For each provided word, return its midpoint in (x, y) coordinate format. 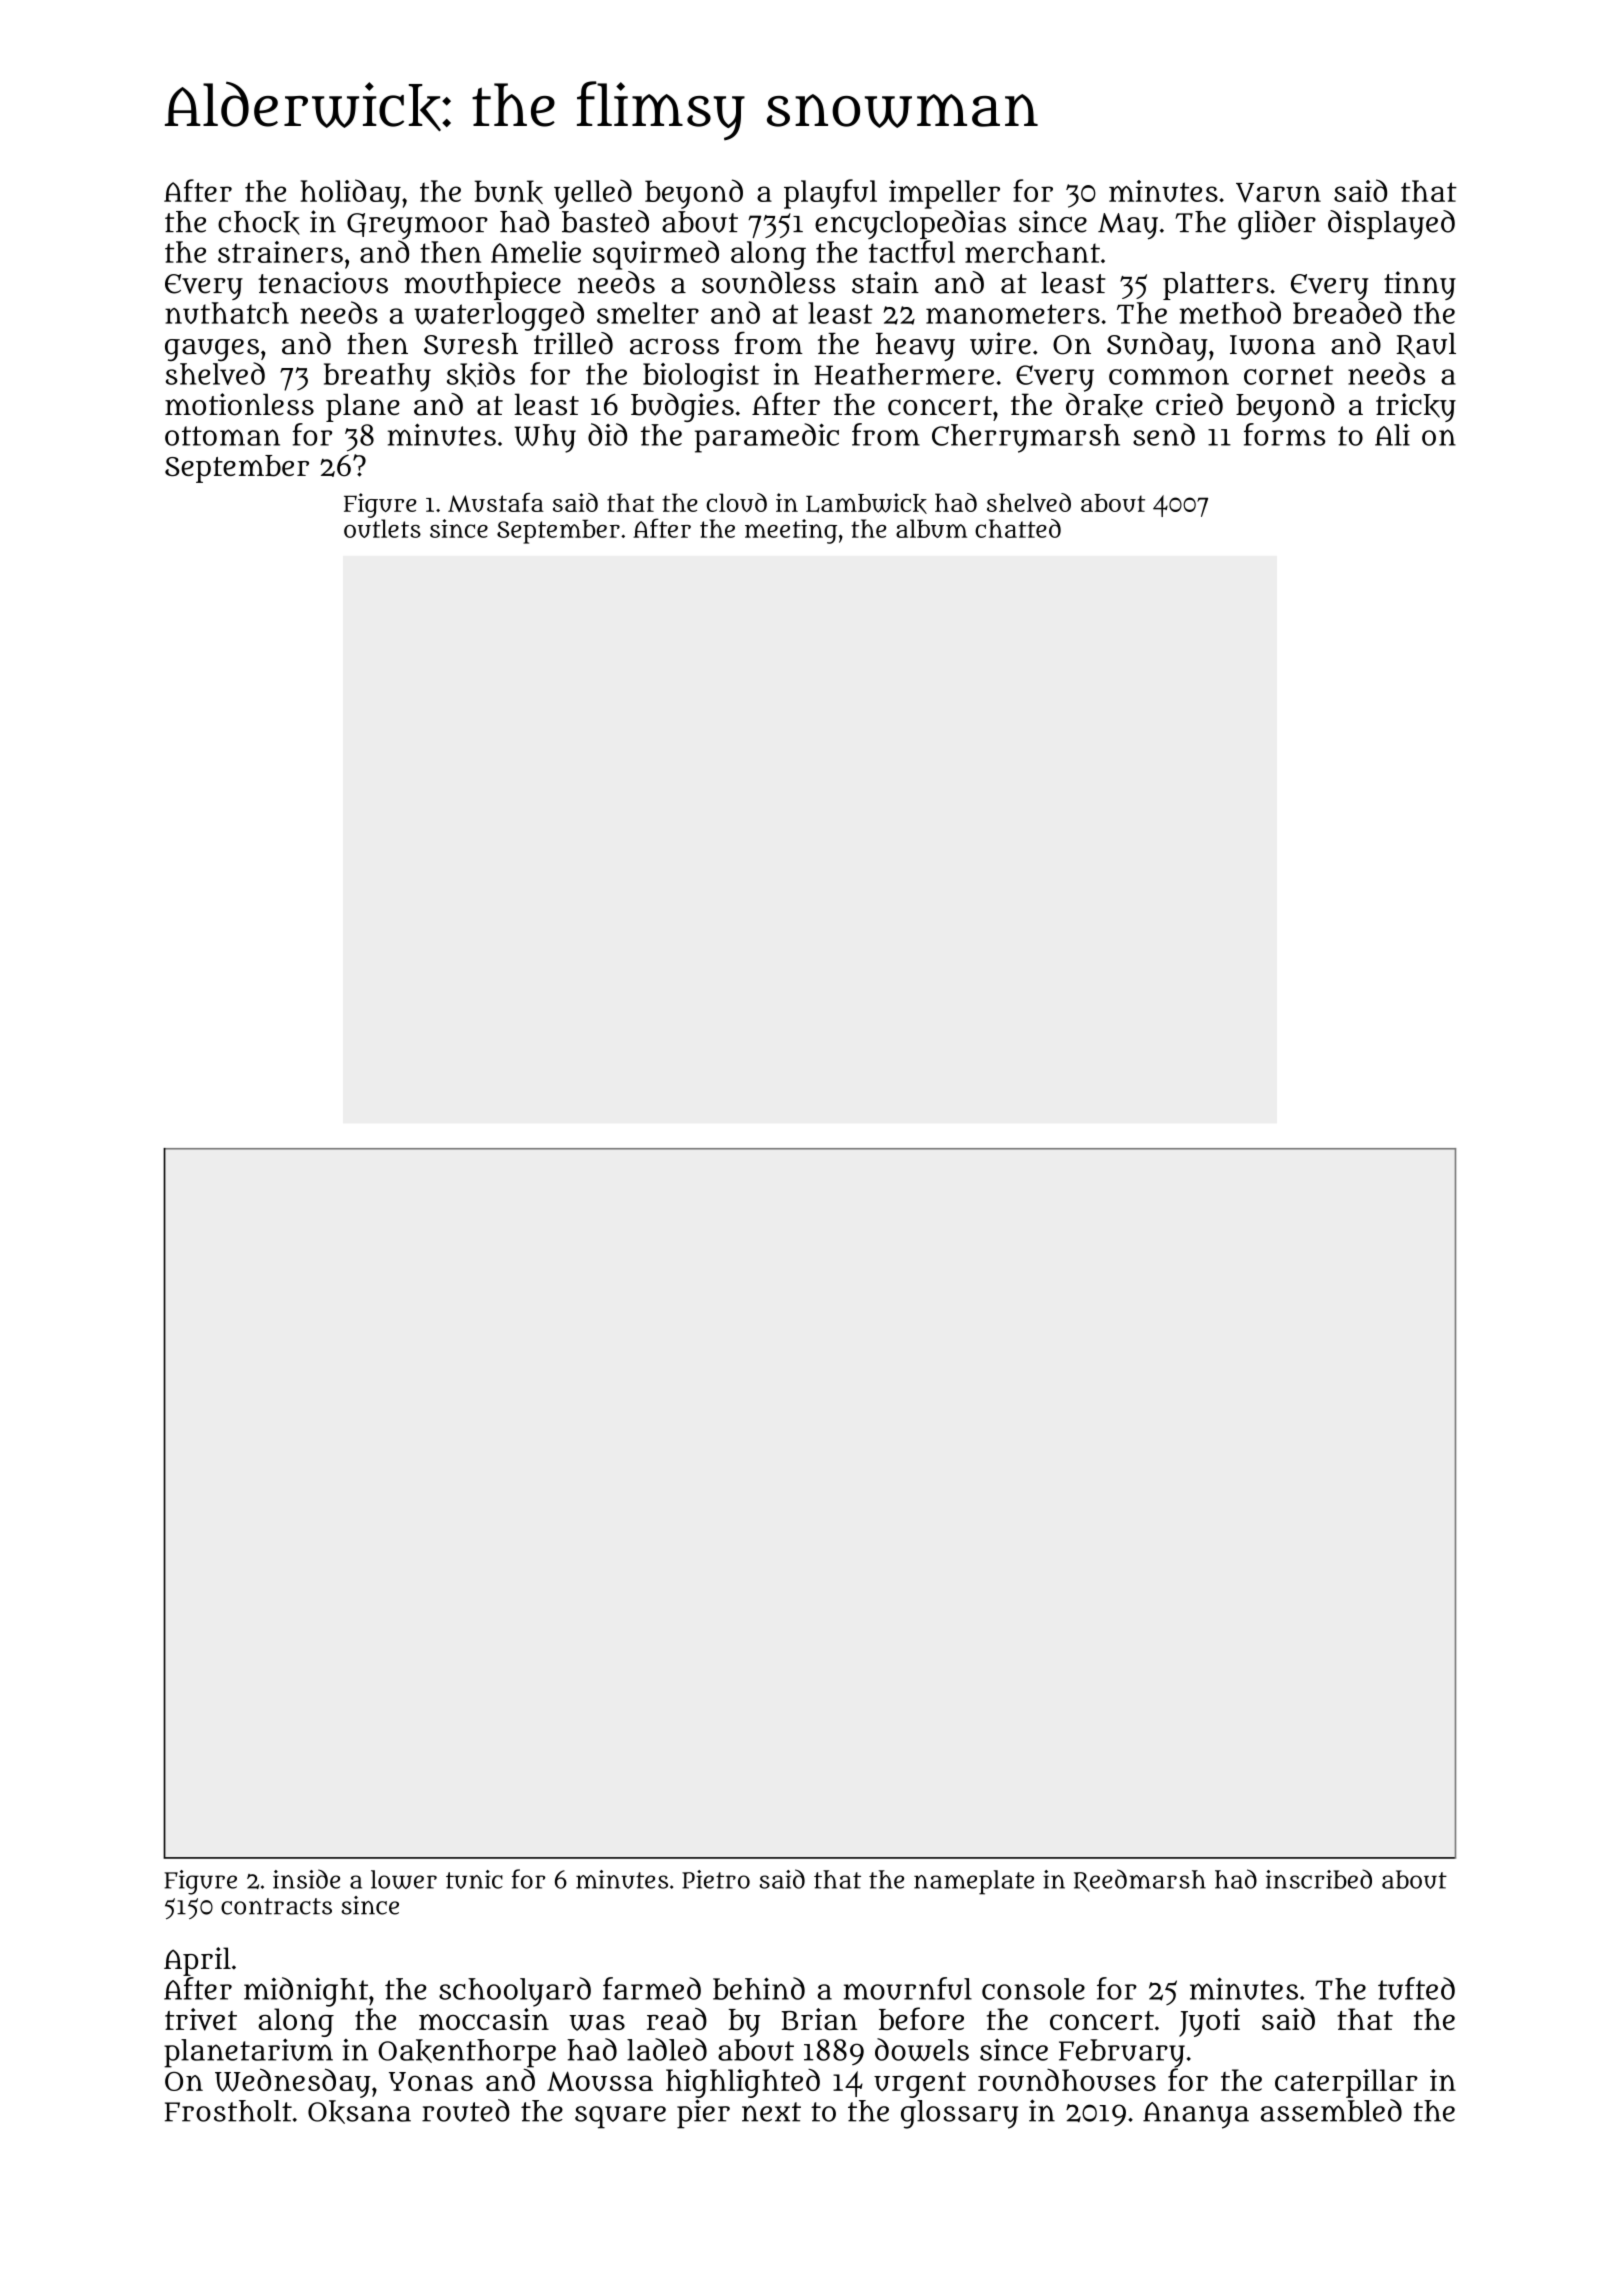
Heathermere (904, 374)
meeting (791, 531)
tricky (1416, 407)
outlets (382, 528)
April (197, 1961)
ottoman (222, 436)
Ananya (1196, 2115)
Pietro (716, 1879)
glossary (959, 2114)
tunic (474, 1879)
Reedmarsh (1140, 1880)
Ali (1392, 435)
